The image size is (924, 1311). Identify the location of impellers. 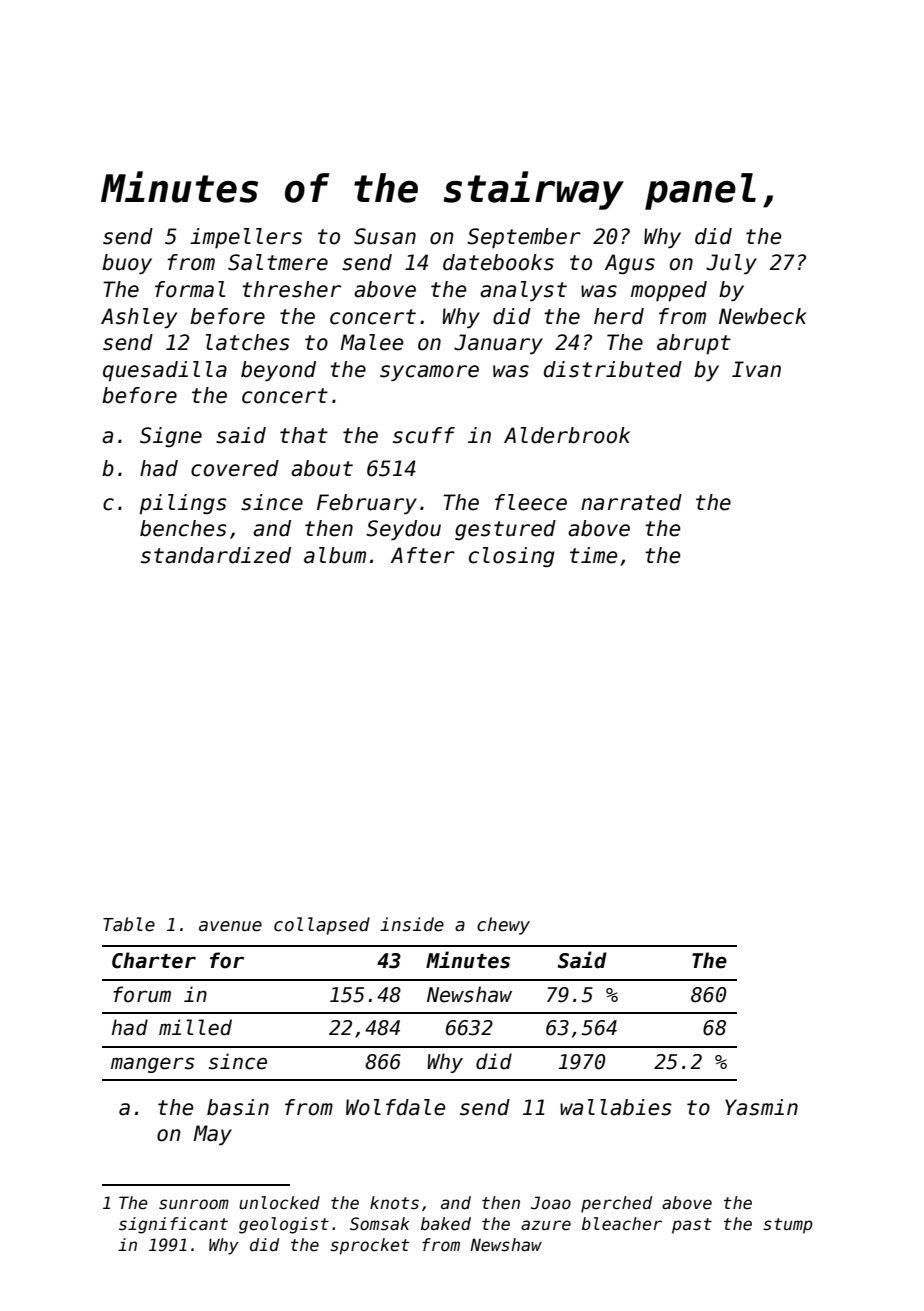
(246, 238).
